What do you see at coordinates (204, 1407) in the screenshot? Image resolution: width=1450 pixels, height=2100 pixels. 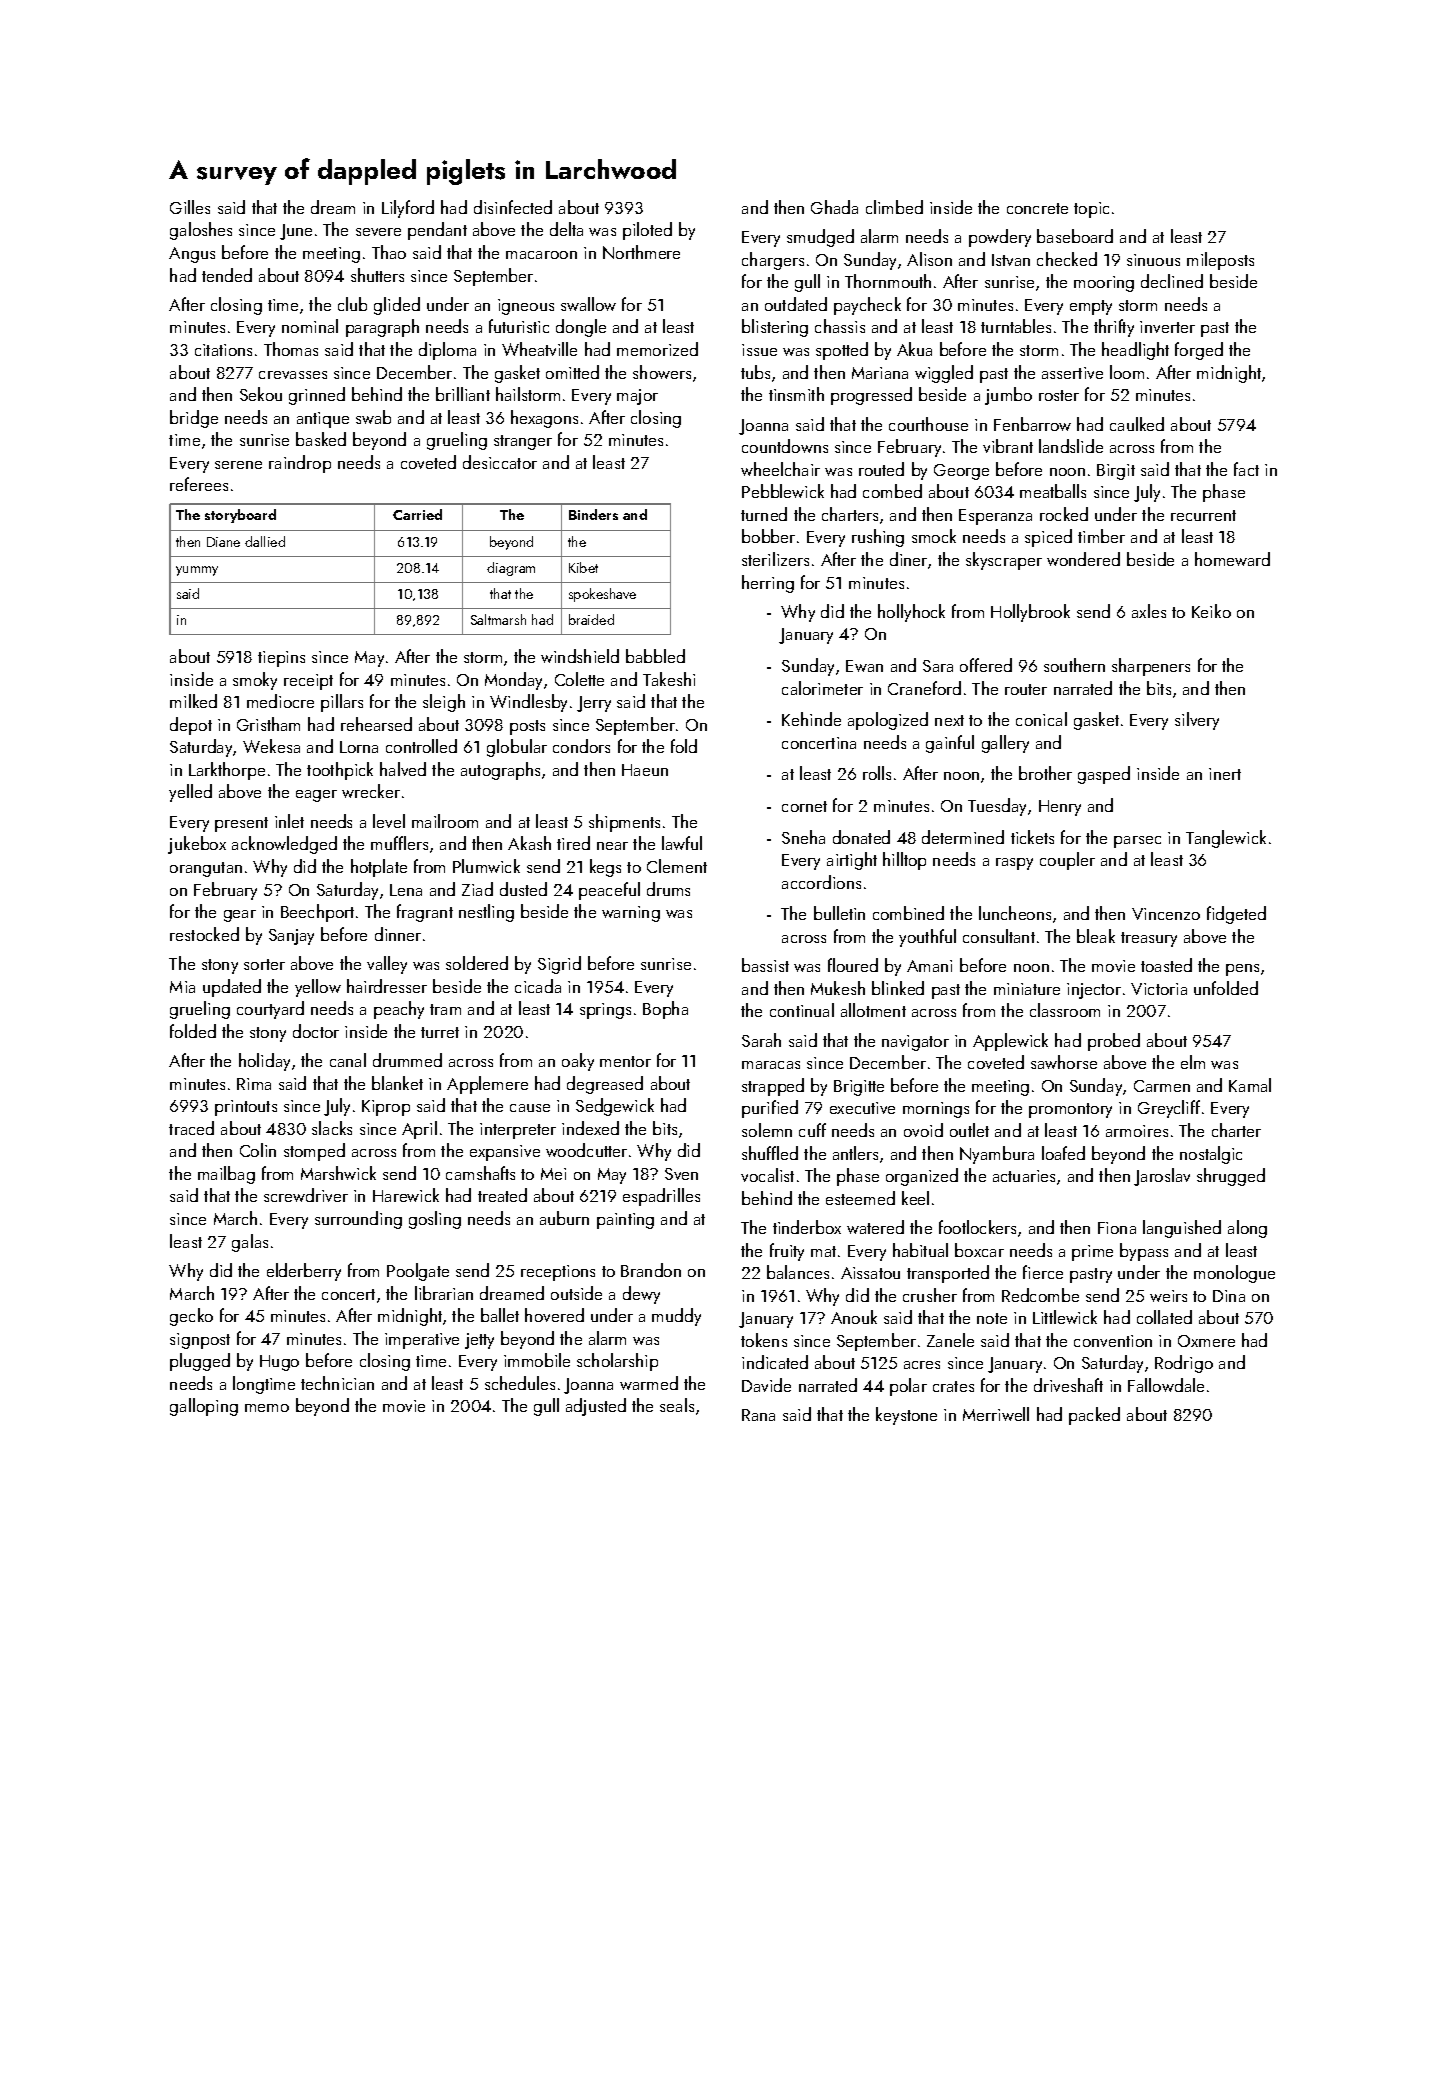 I see `galloping` at bounding box center [204, 1407].
